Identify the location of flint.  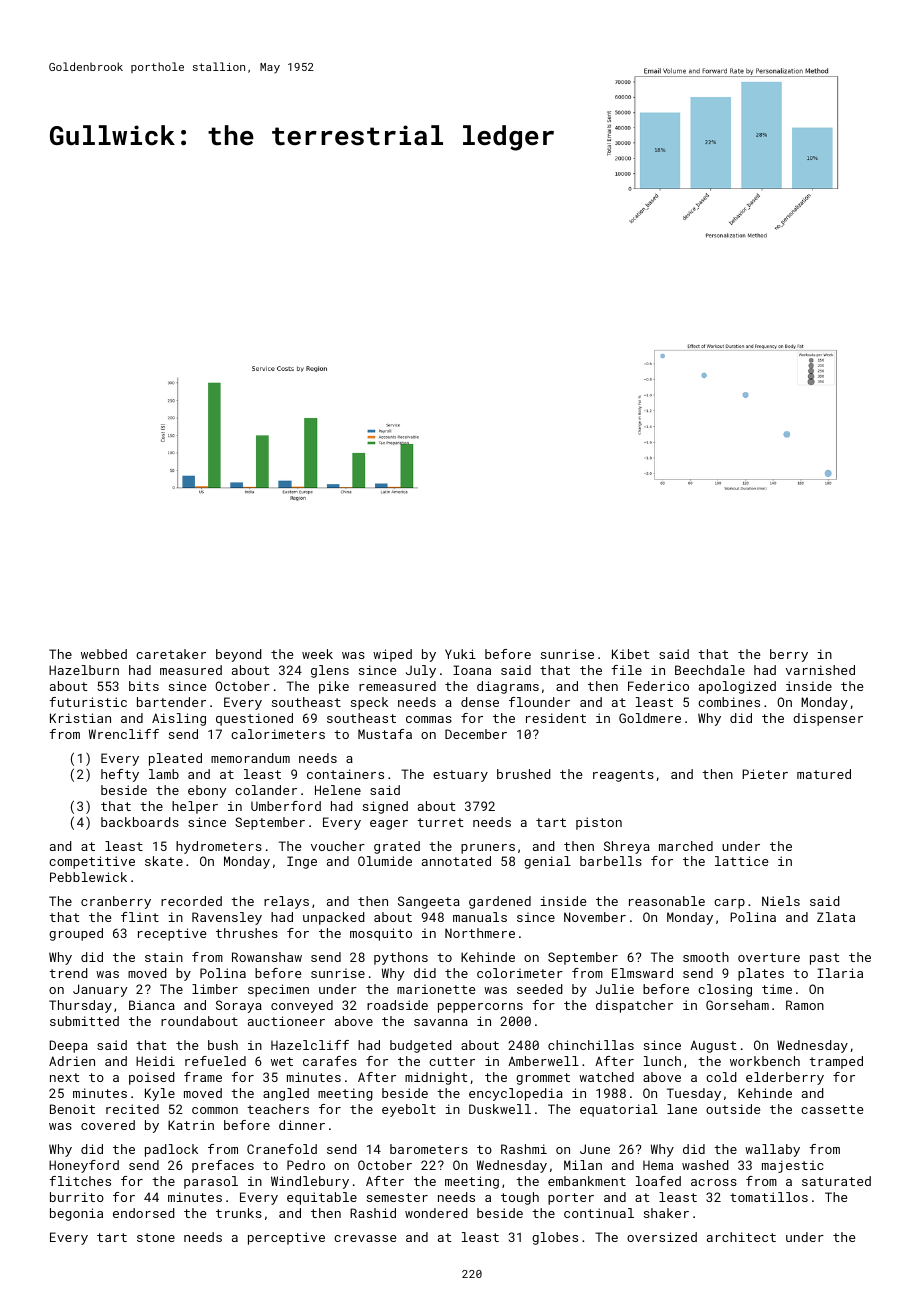
(140, 917).
